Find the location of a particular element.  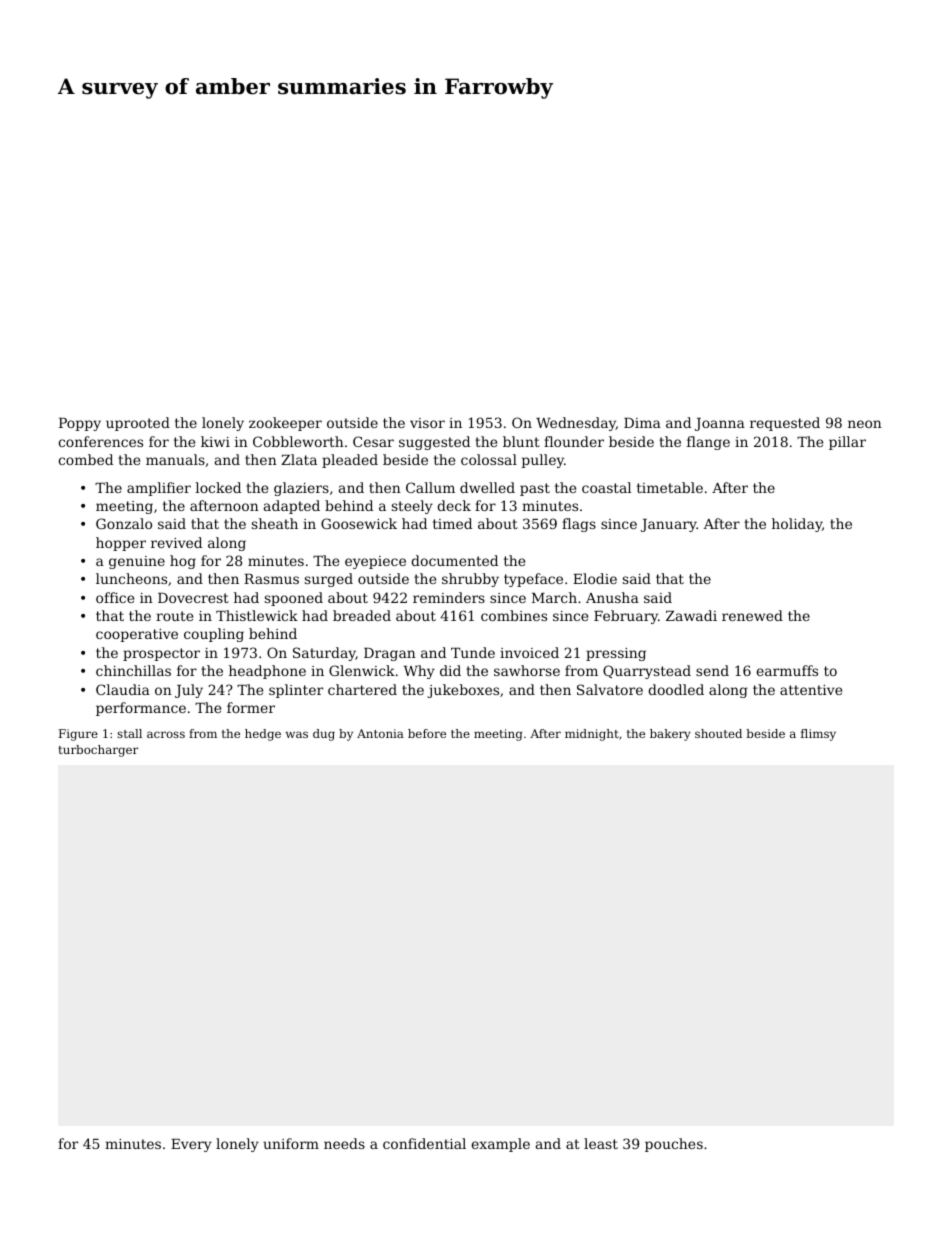

across is located at coordinates (166, 734).
